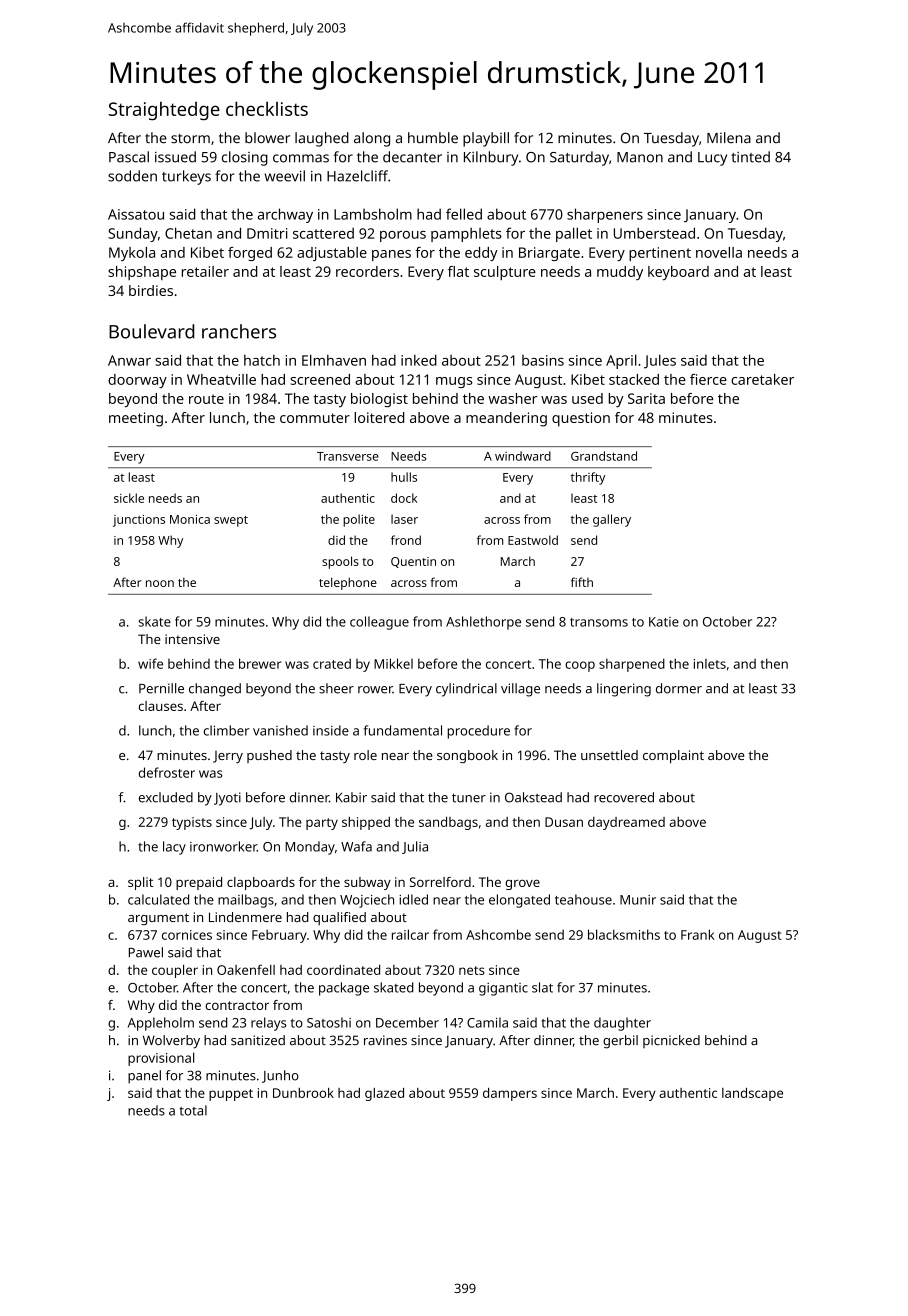  I want to click on picnicked, so click(671, 1041).
